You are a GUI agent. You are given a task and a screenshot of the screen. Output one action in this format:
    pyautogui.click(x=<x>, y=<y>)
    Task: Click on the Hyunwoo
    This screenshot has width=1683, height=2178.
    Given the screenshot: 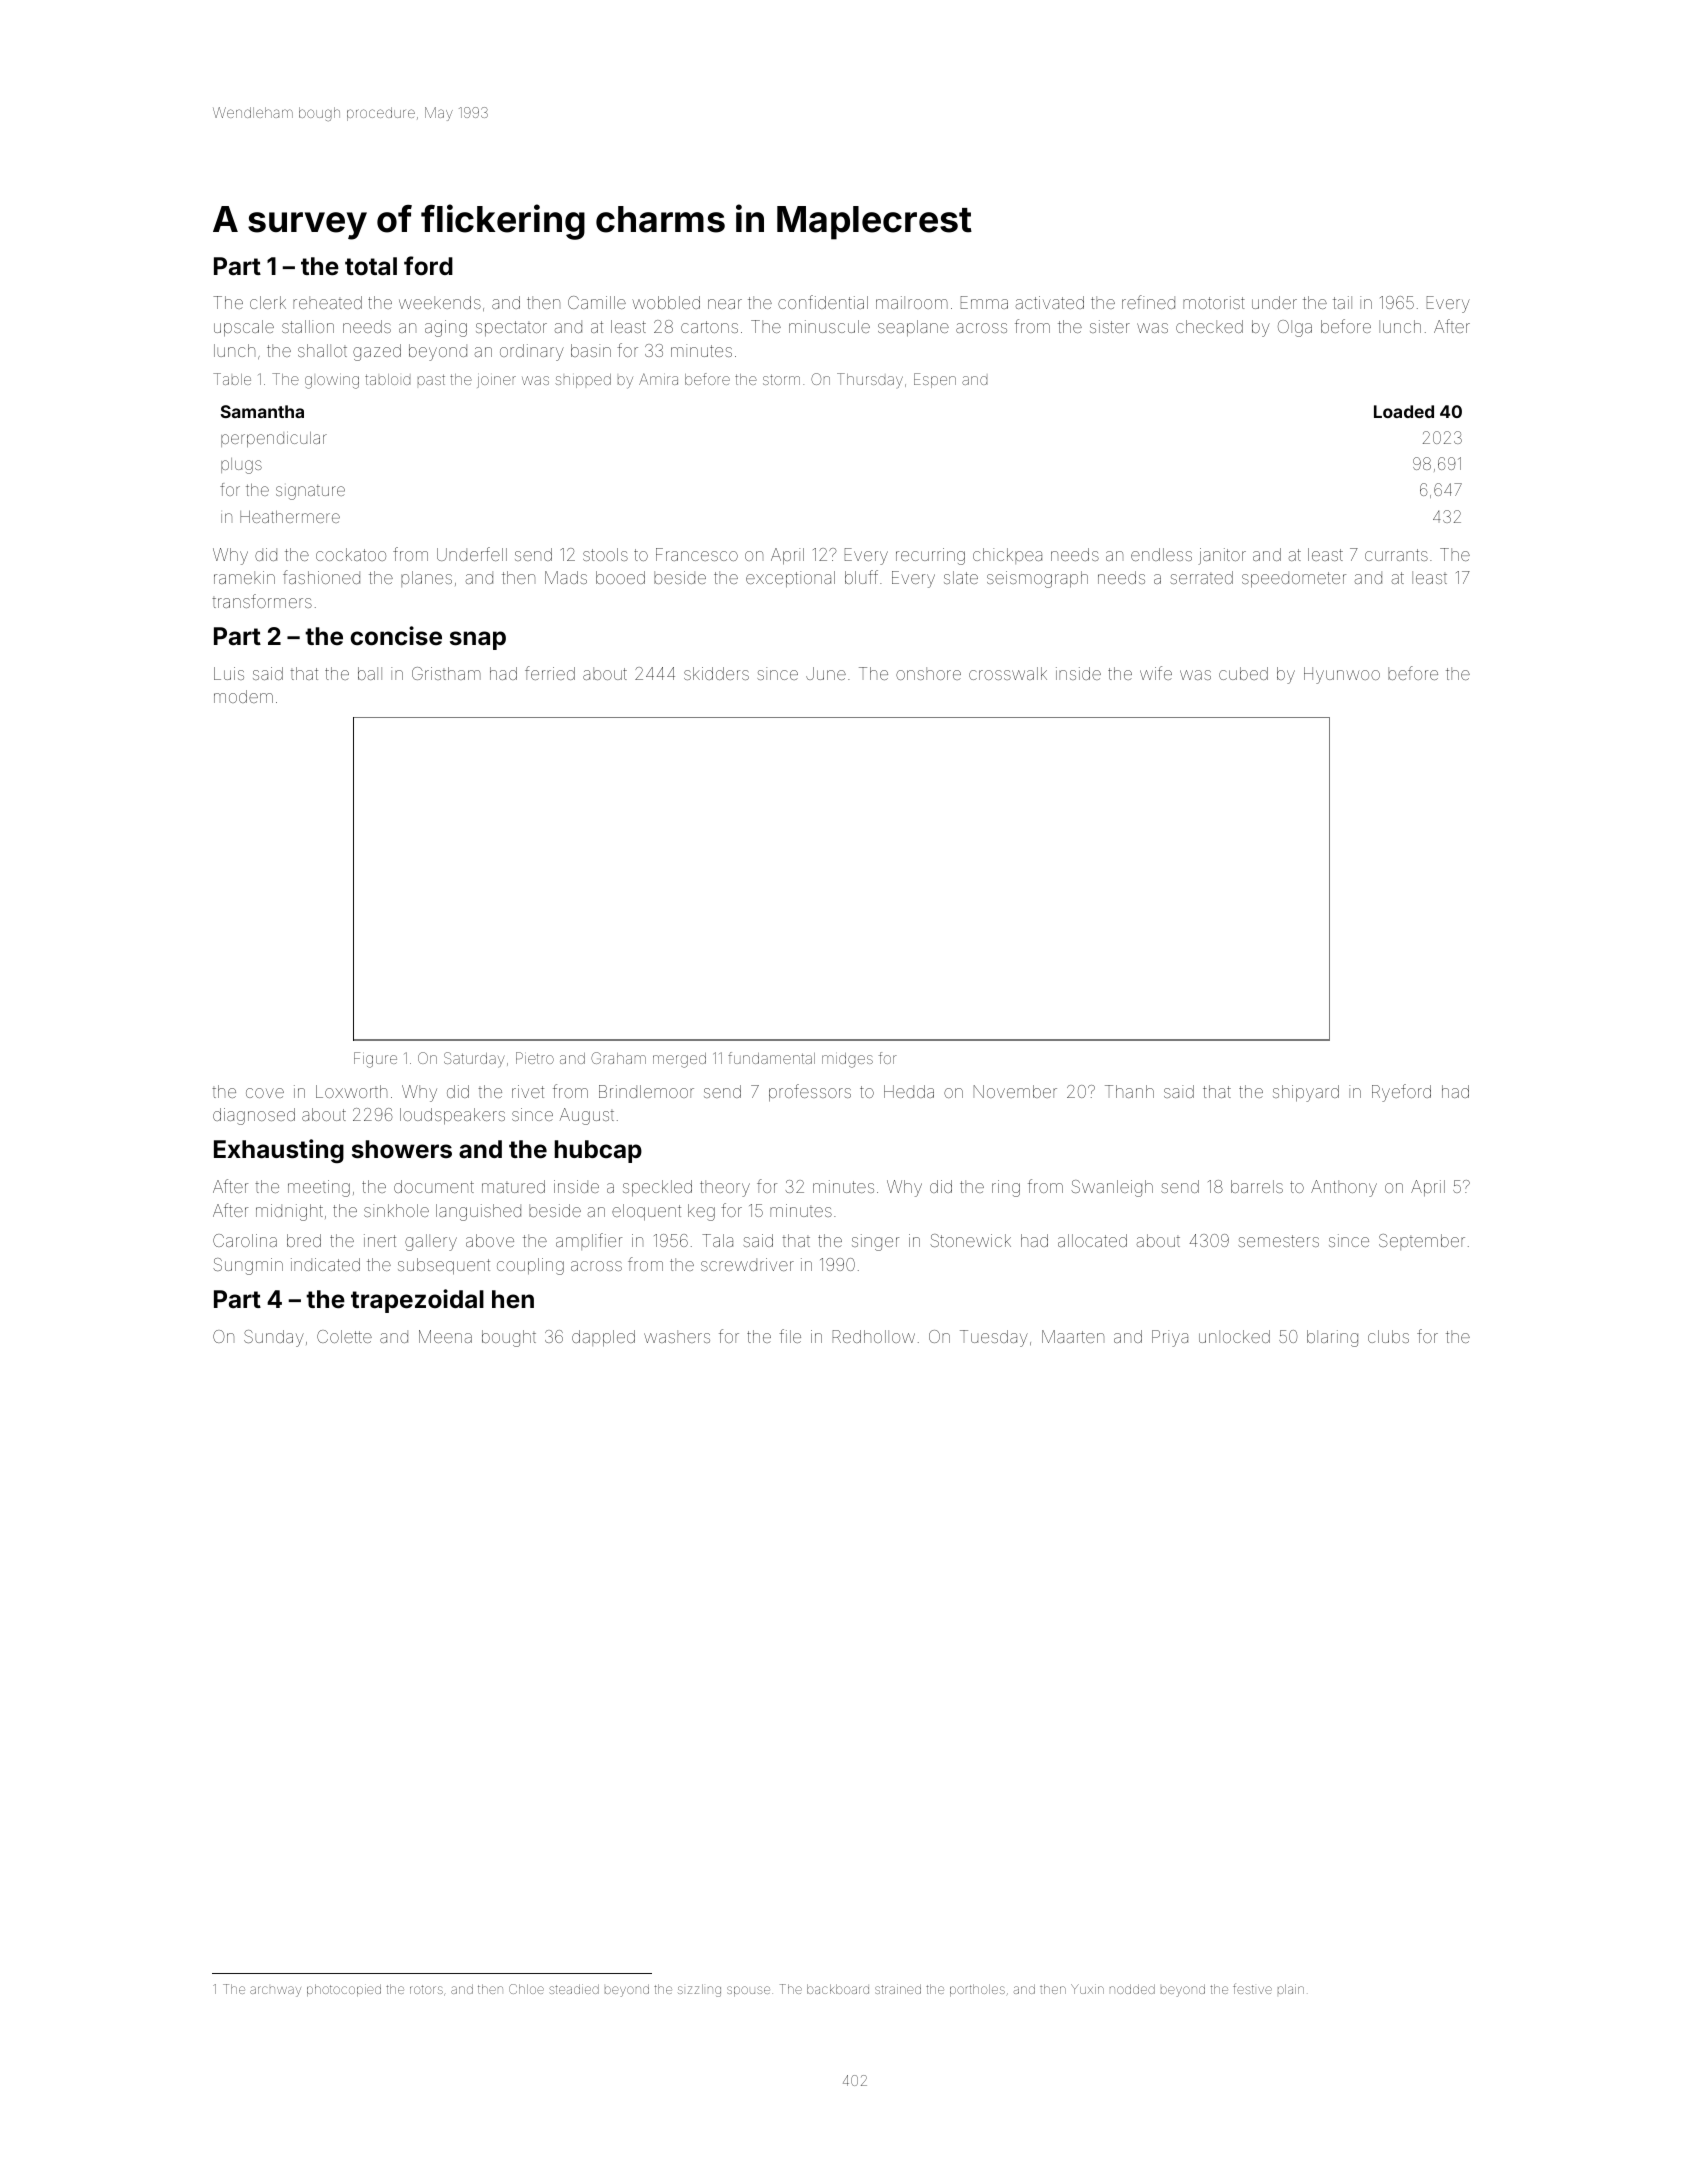 What is the action you would take?
    pyautogui.click(x=1342, y=675)
